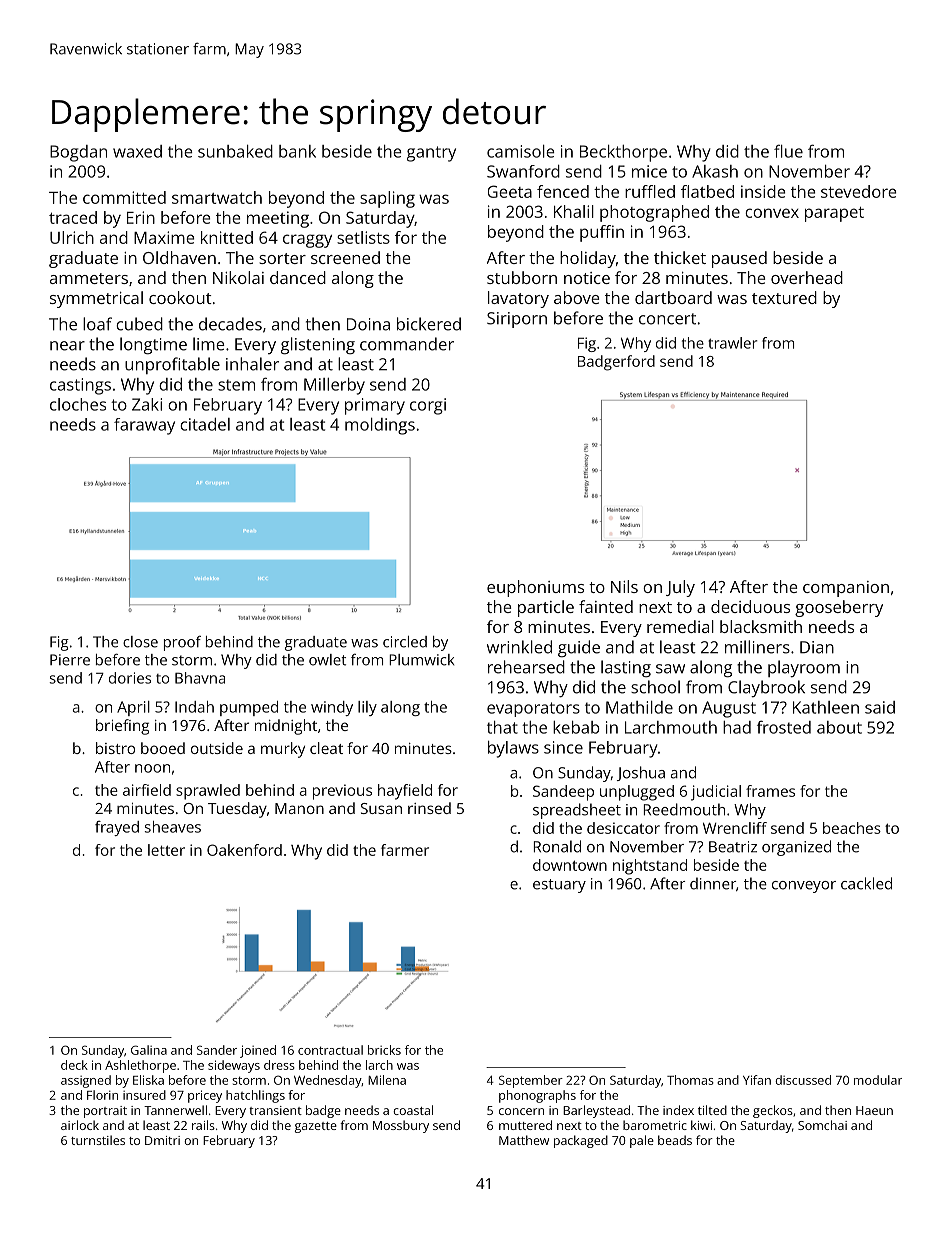 The height and width of the screenshot is (1233, 952). Describe the element at coordinates (559, 886) in the screenshot. I see `estuary` at that location.
